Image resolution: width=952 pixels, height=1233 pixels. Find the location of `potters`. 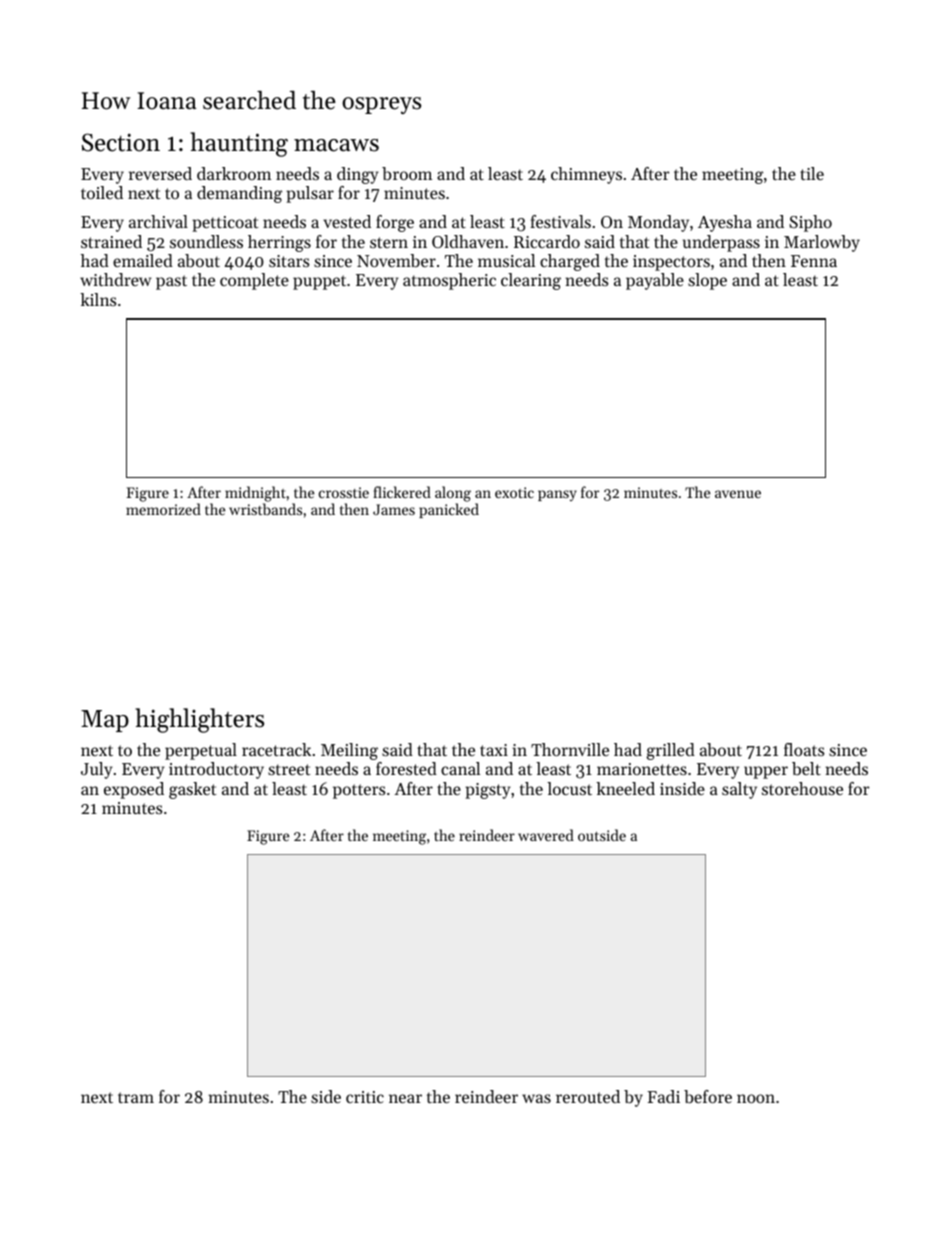

potters is located at coordinates (359, 791).
